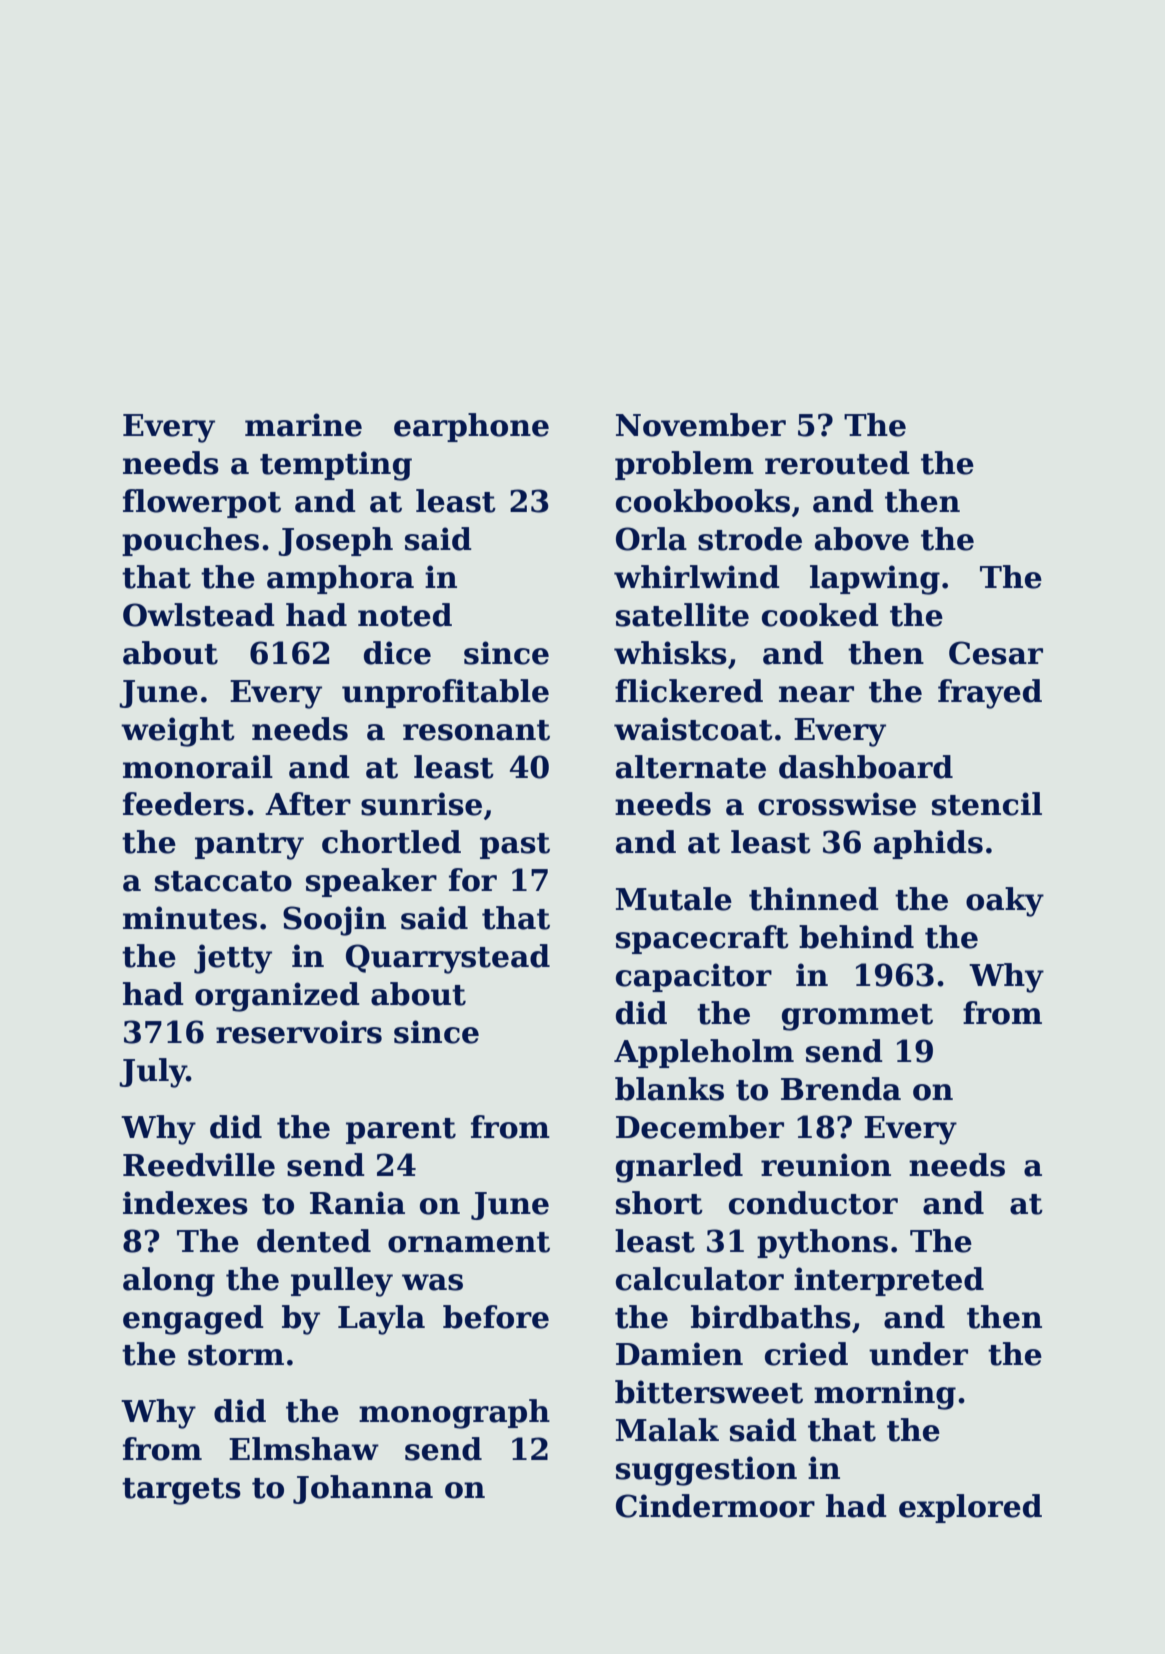 The width and height of the screenshot is (1165, 1654). What do you see at coordinates (715, 1506) in the screenshot?
I see `Cindermoor` at bounding box center [715, 1506].
